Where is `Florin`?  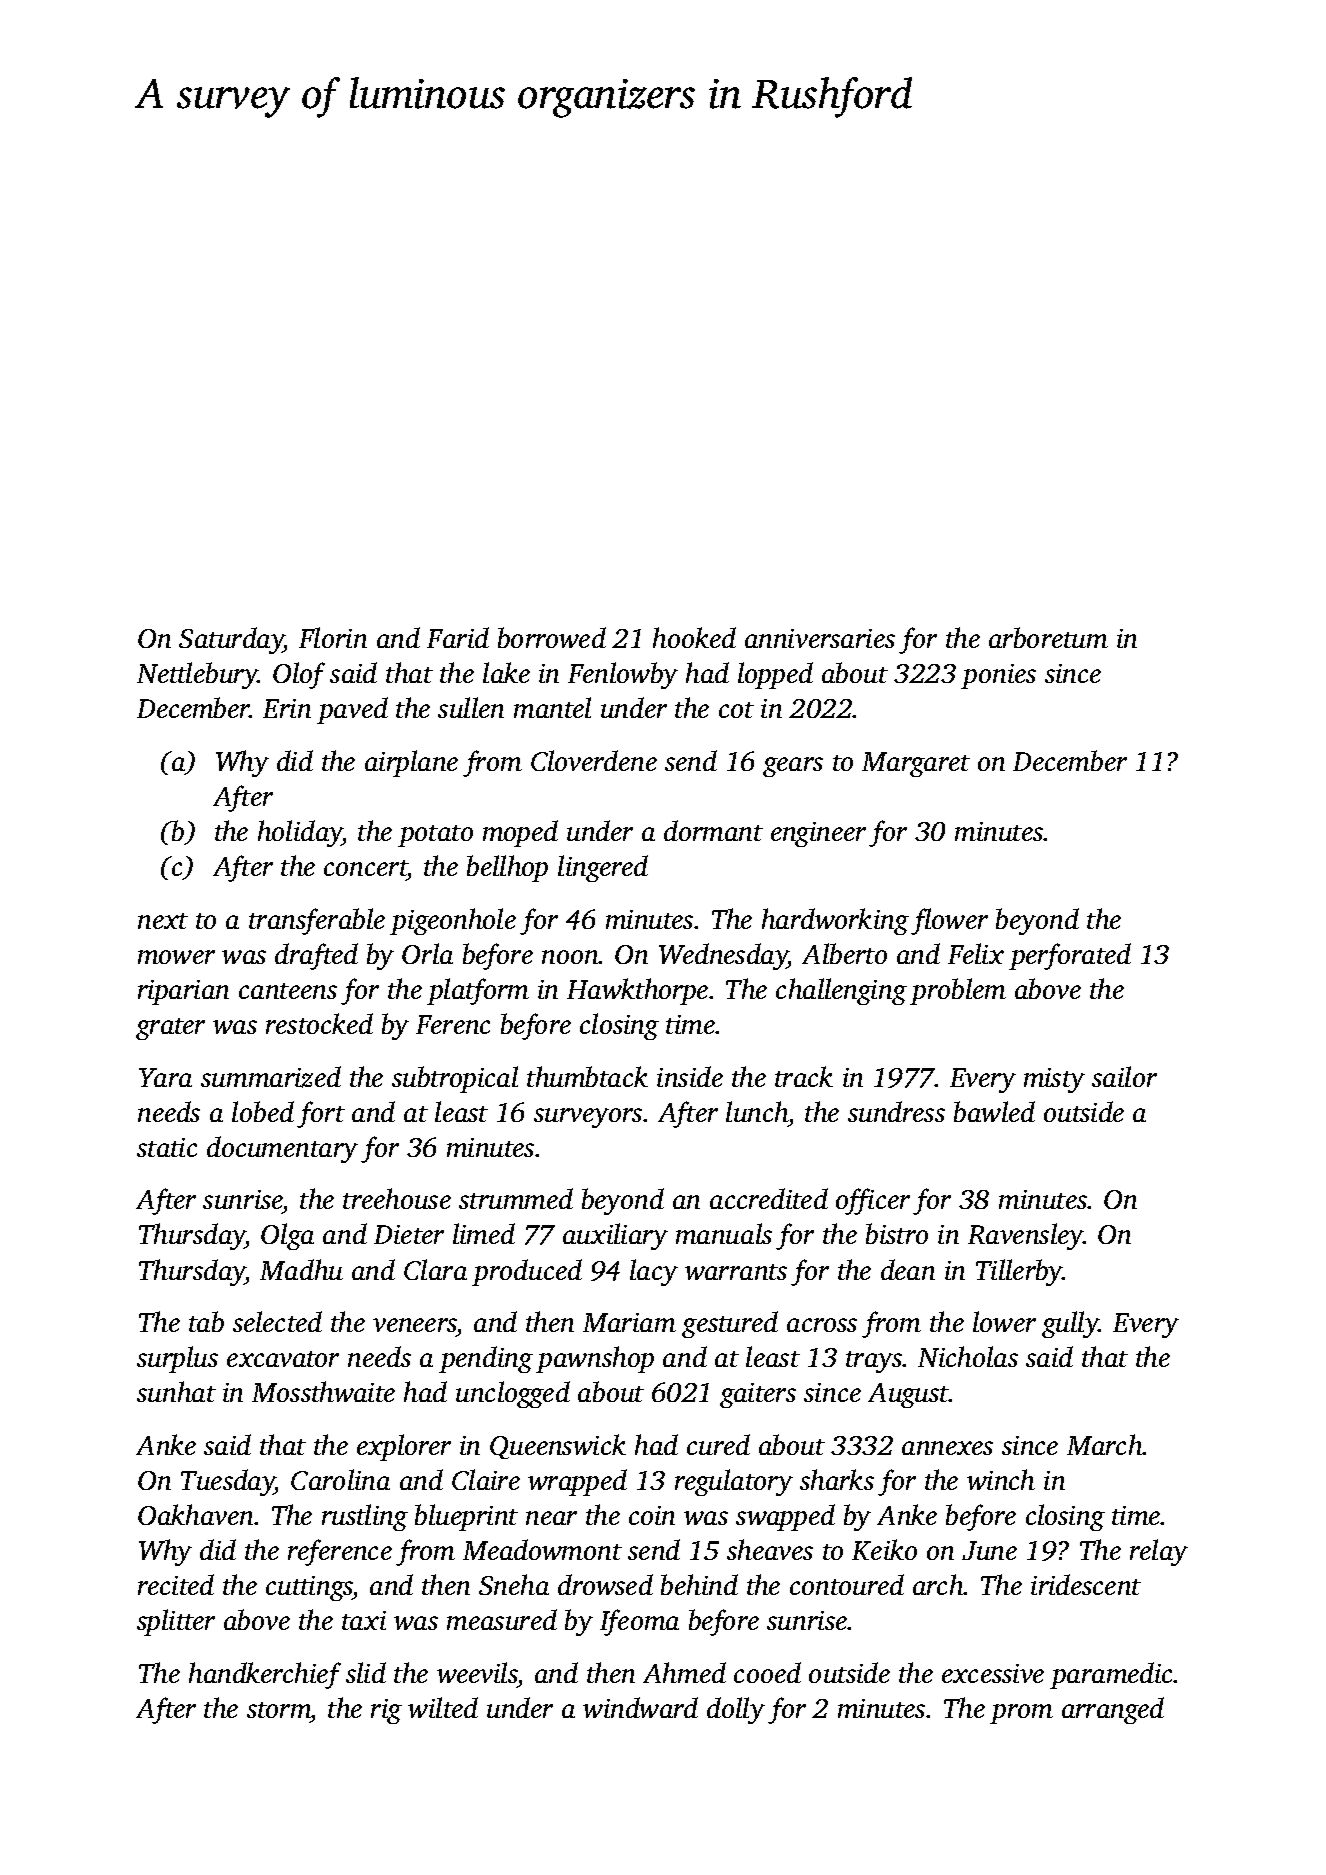 Florin is located at coordinates (333, 637).
